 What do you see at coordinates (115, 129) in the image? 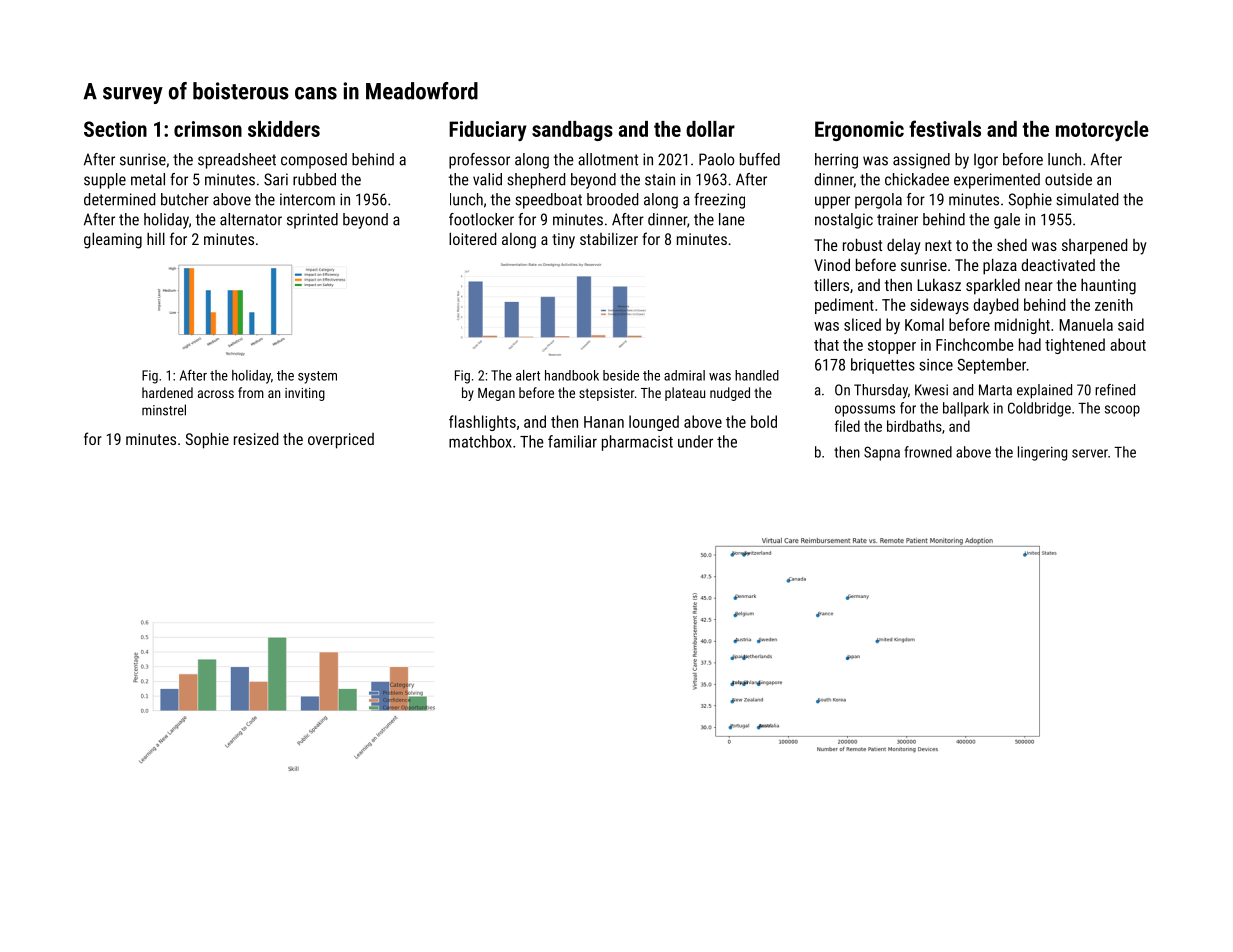
I see `Section` at bounding box center [115, 129].
